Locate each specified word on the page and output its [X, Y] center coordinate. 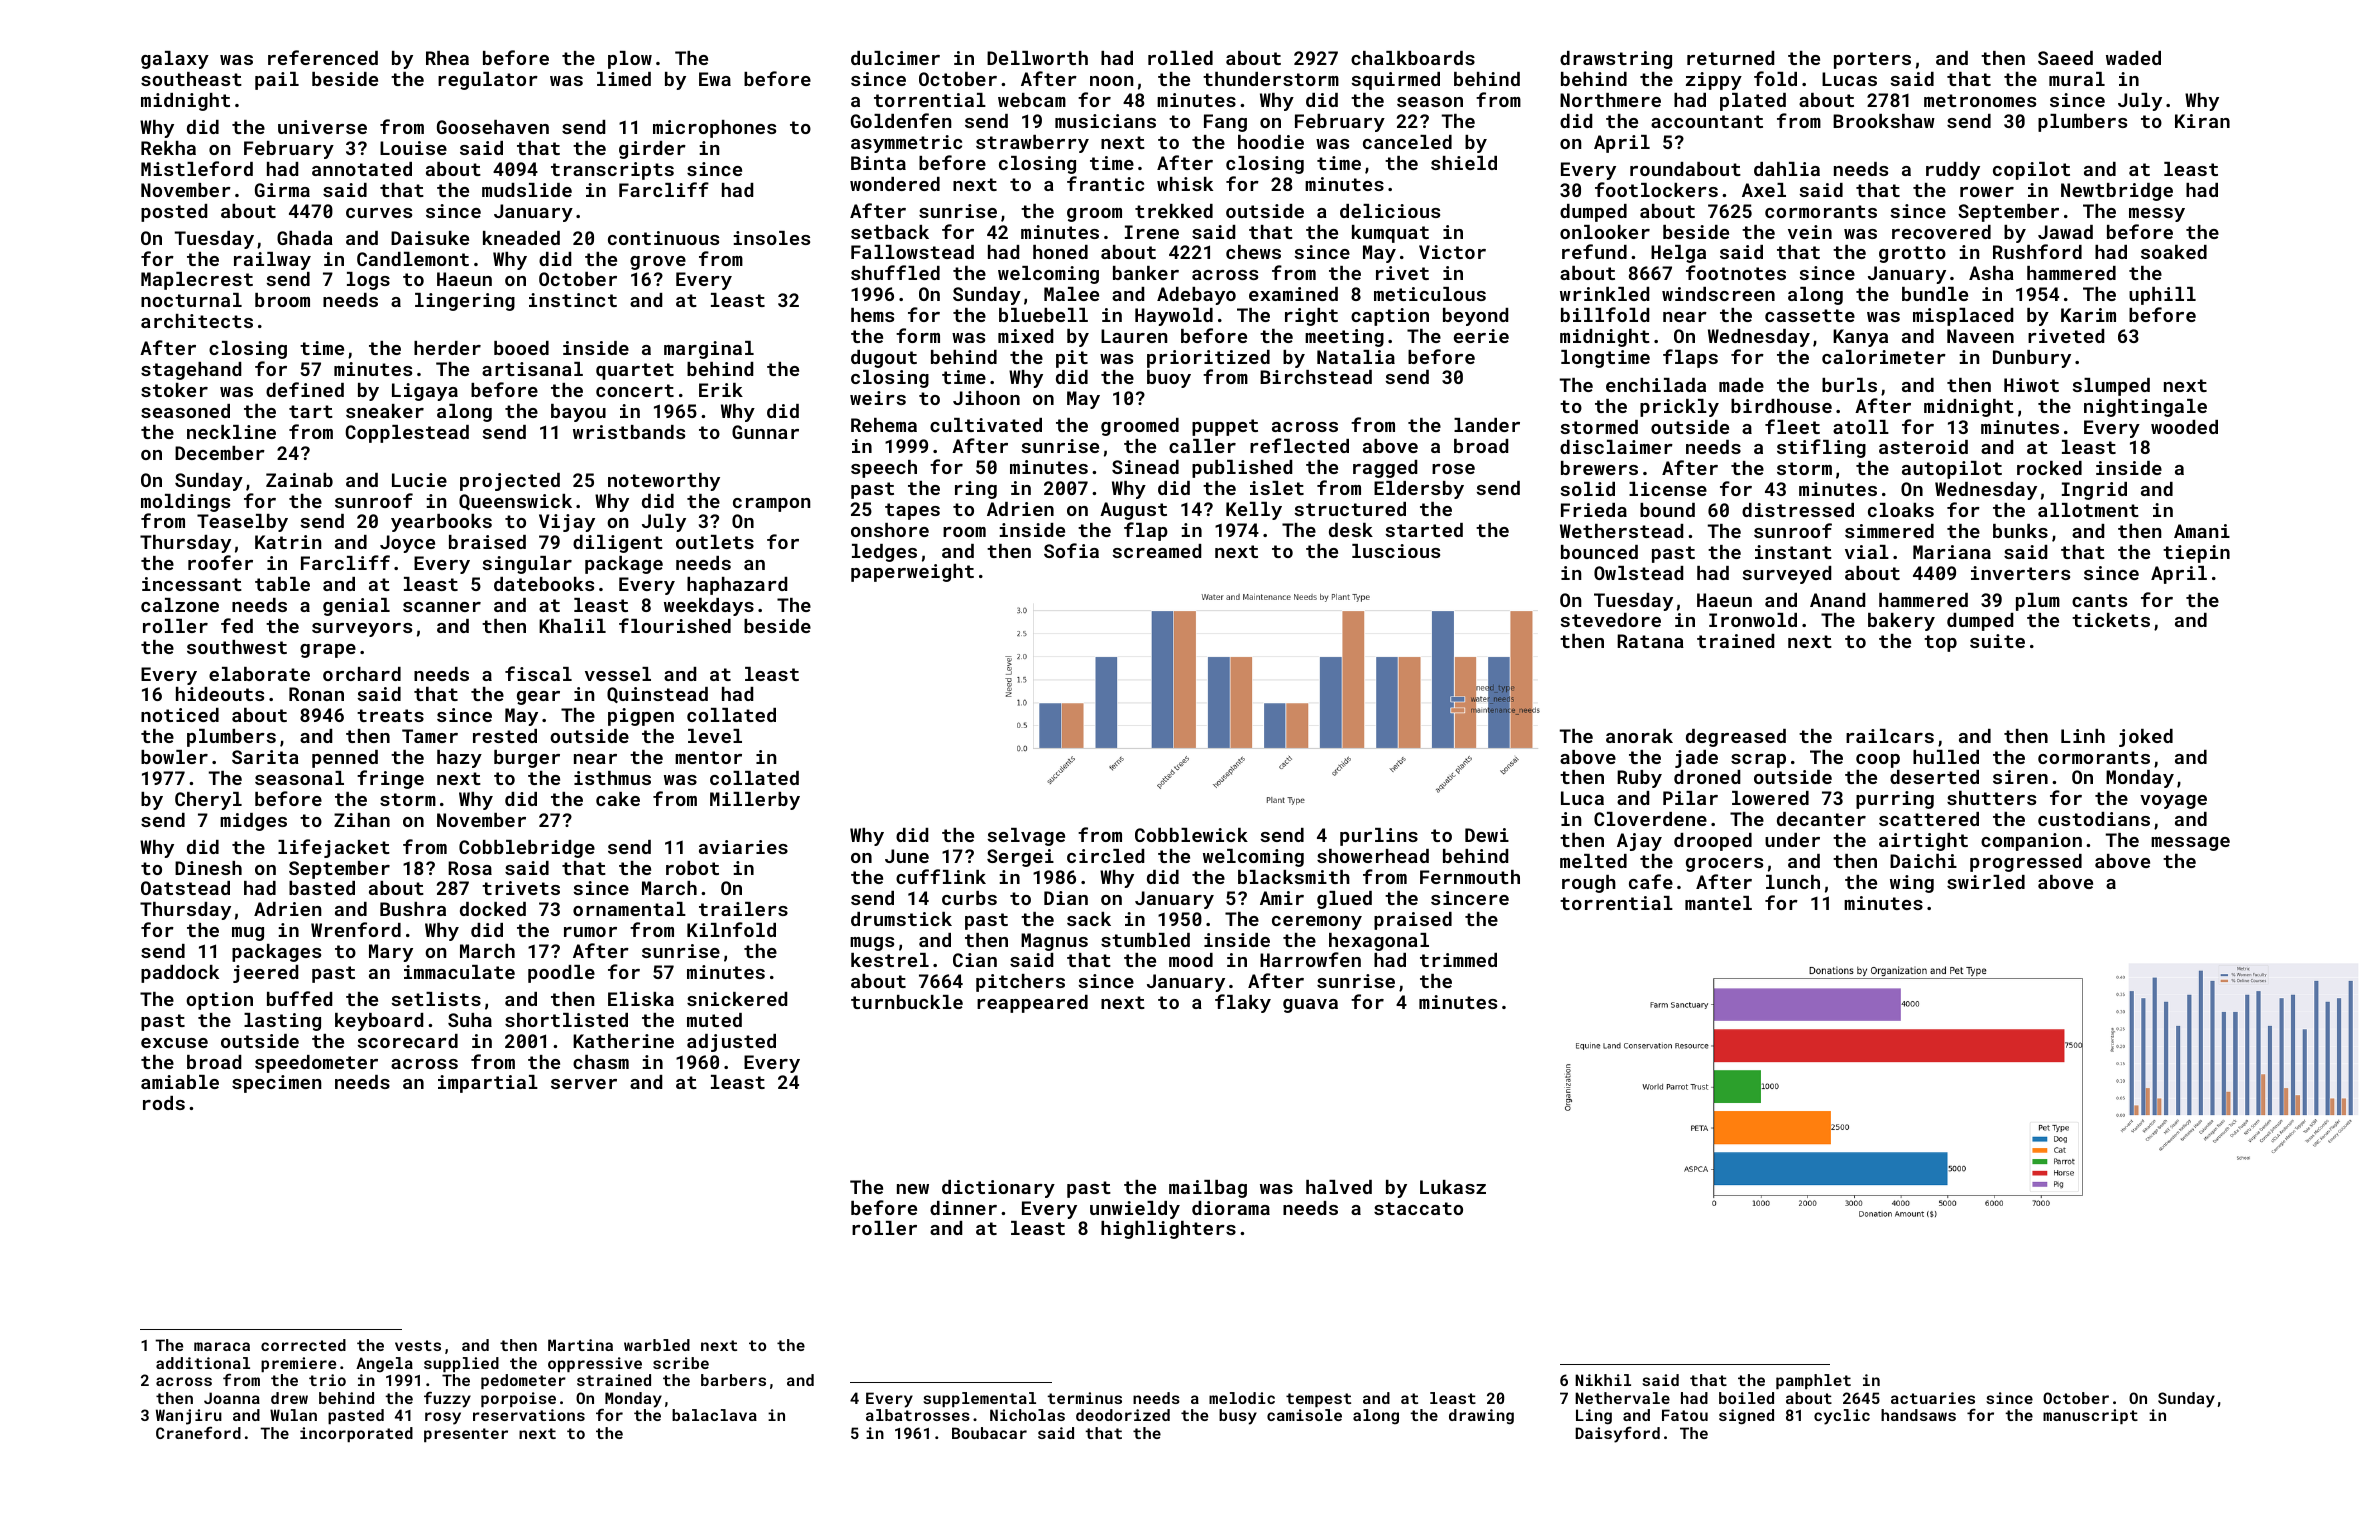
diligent [618, 544]
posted [174, 213]
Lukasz [1453, 1187]
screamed [1156, 551]
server [584, 1084]
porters [1872, 60]
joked [2146, 738]
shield [1464, 163]
